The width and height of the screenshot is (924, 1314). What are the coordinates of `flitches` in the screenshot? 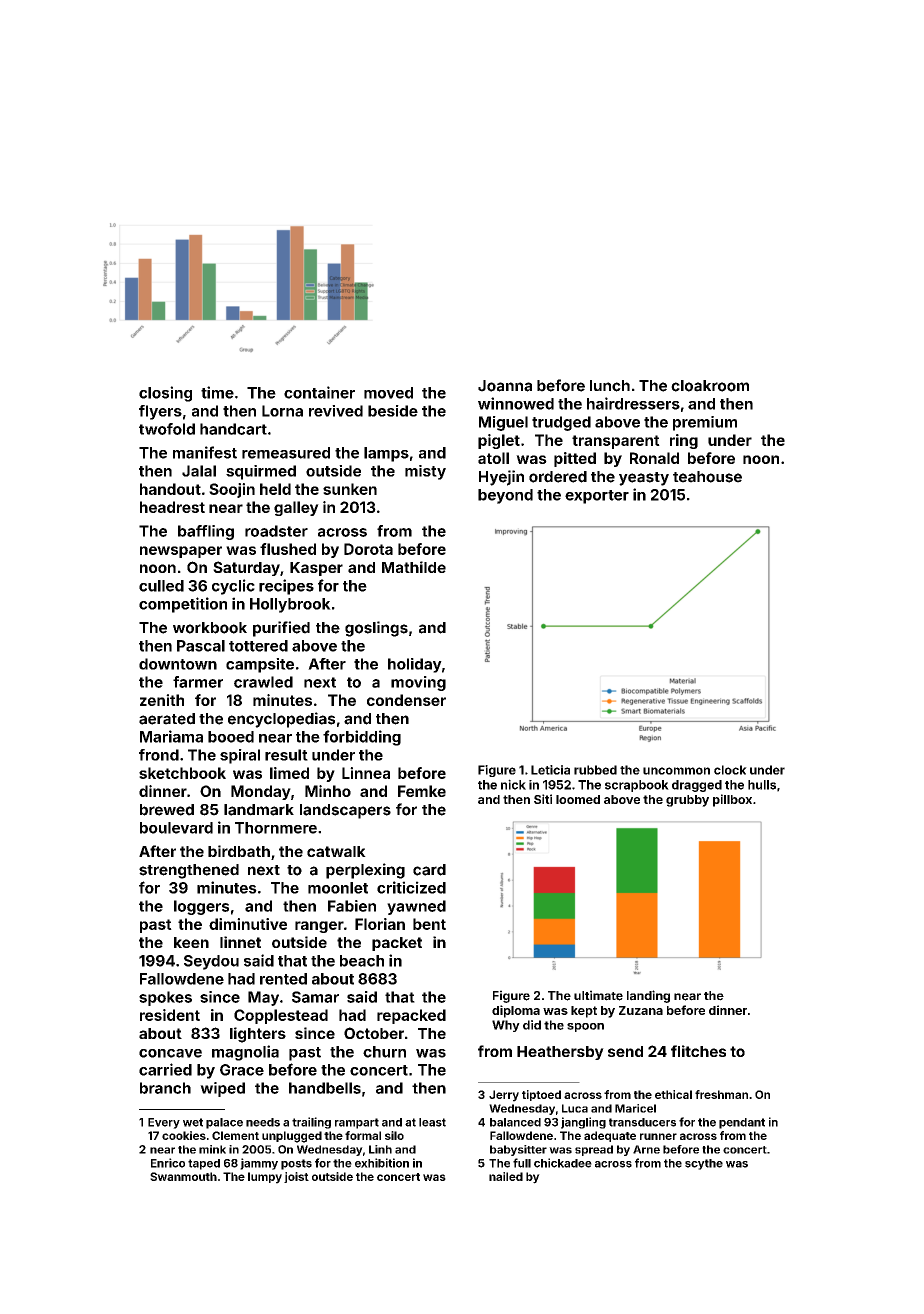 It's located at (698, 1051).
